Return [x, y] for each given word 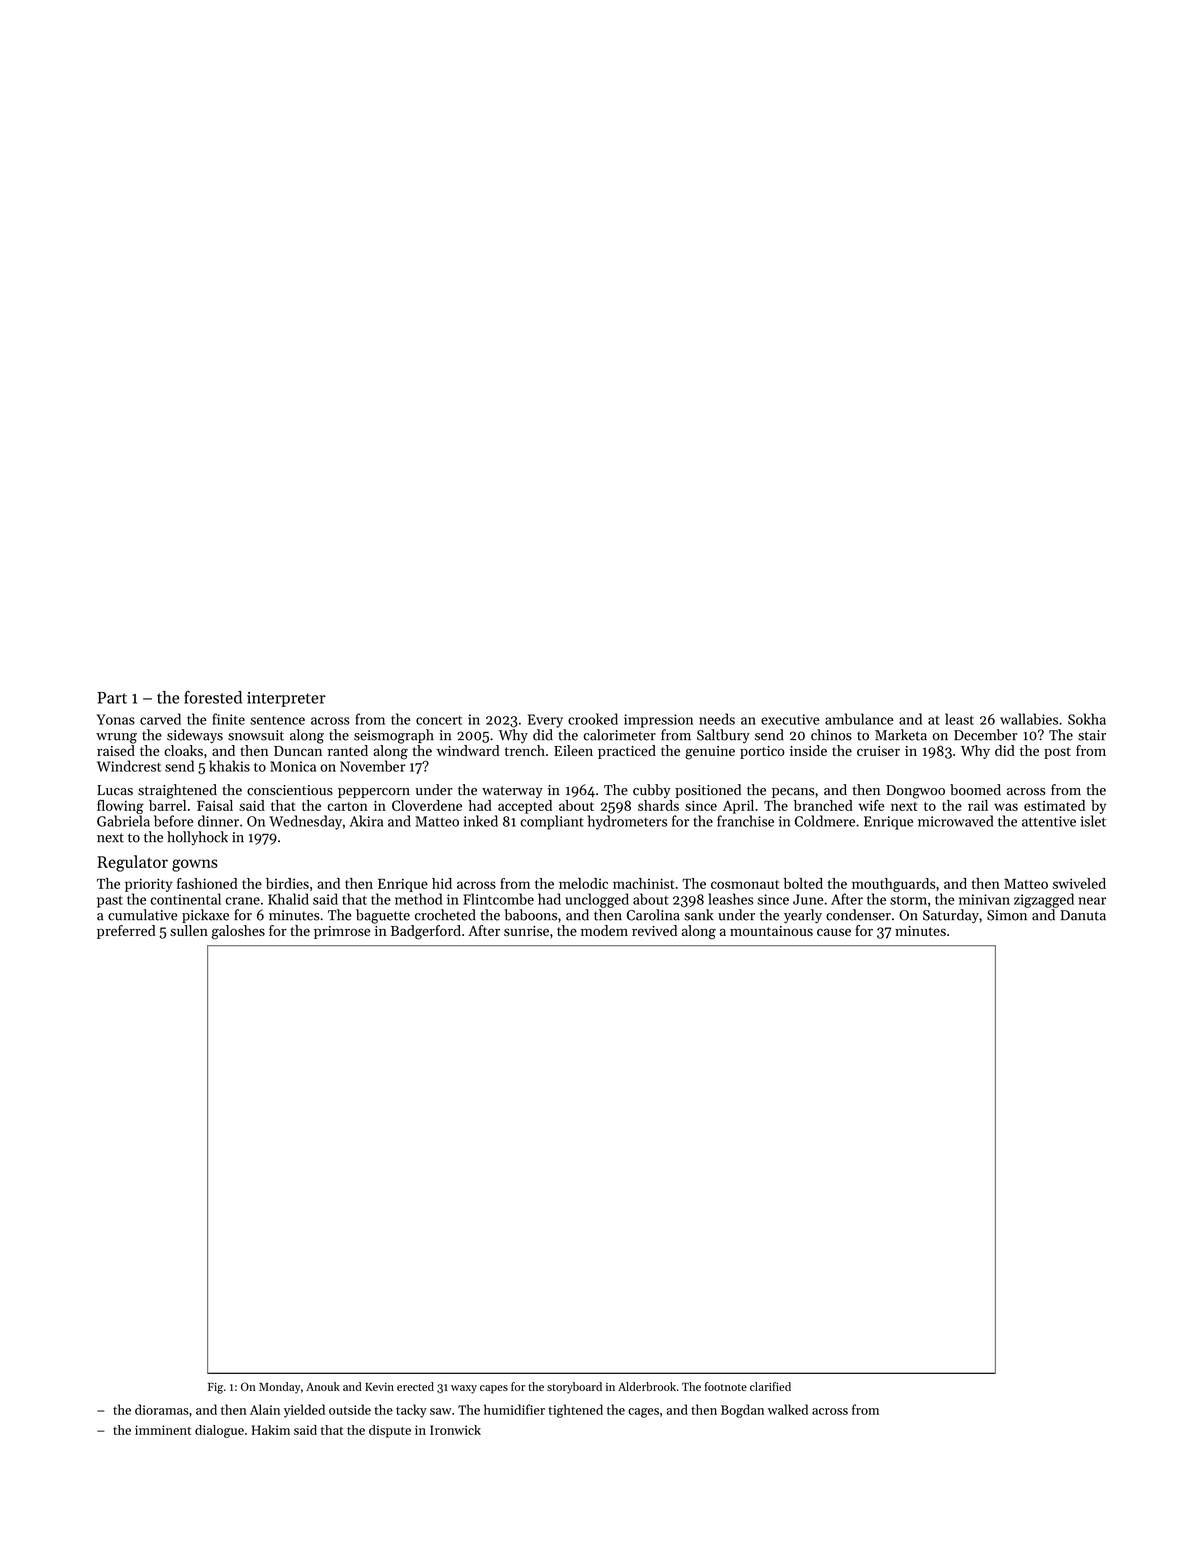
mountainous [771, 931]
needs [717, 719]
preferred [126, 932]
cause [834, 932]
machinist [643, 883]
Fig [215, 1388]
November [373, 766]
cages [643, 1413]
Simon [1007, 915]
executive [790, 719]
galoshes [238, 932]
